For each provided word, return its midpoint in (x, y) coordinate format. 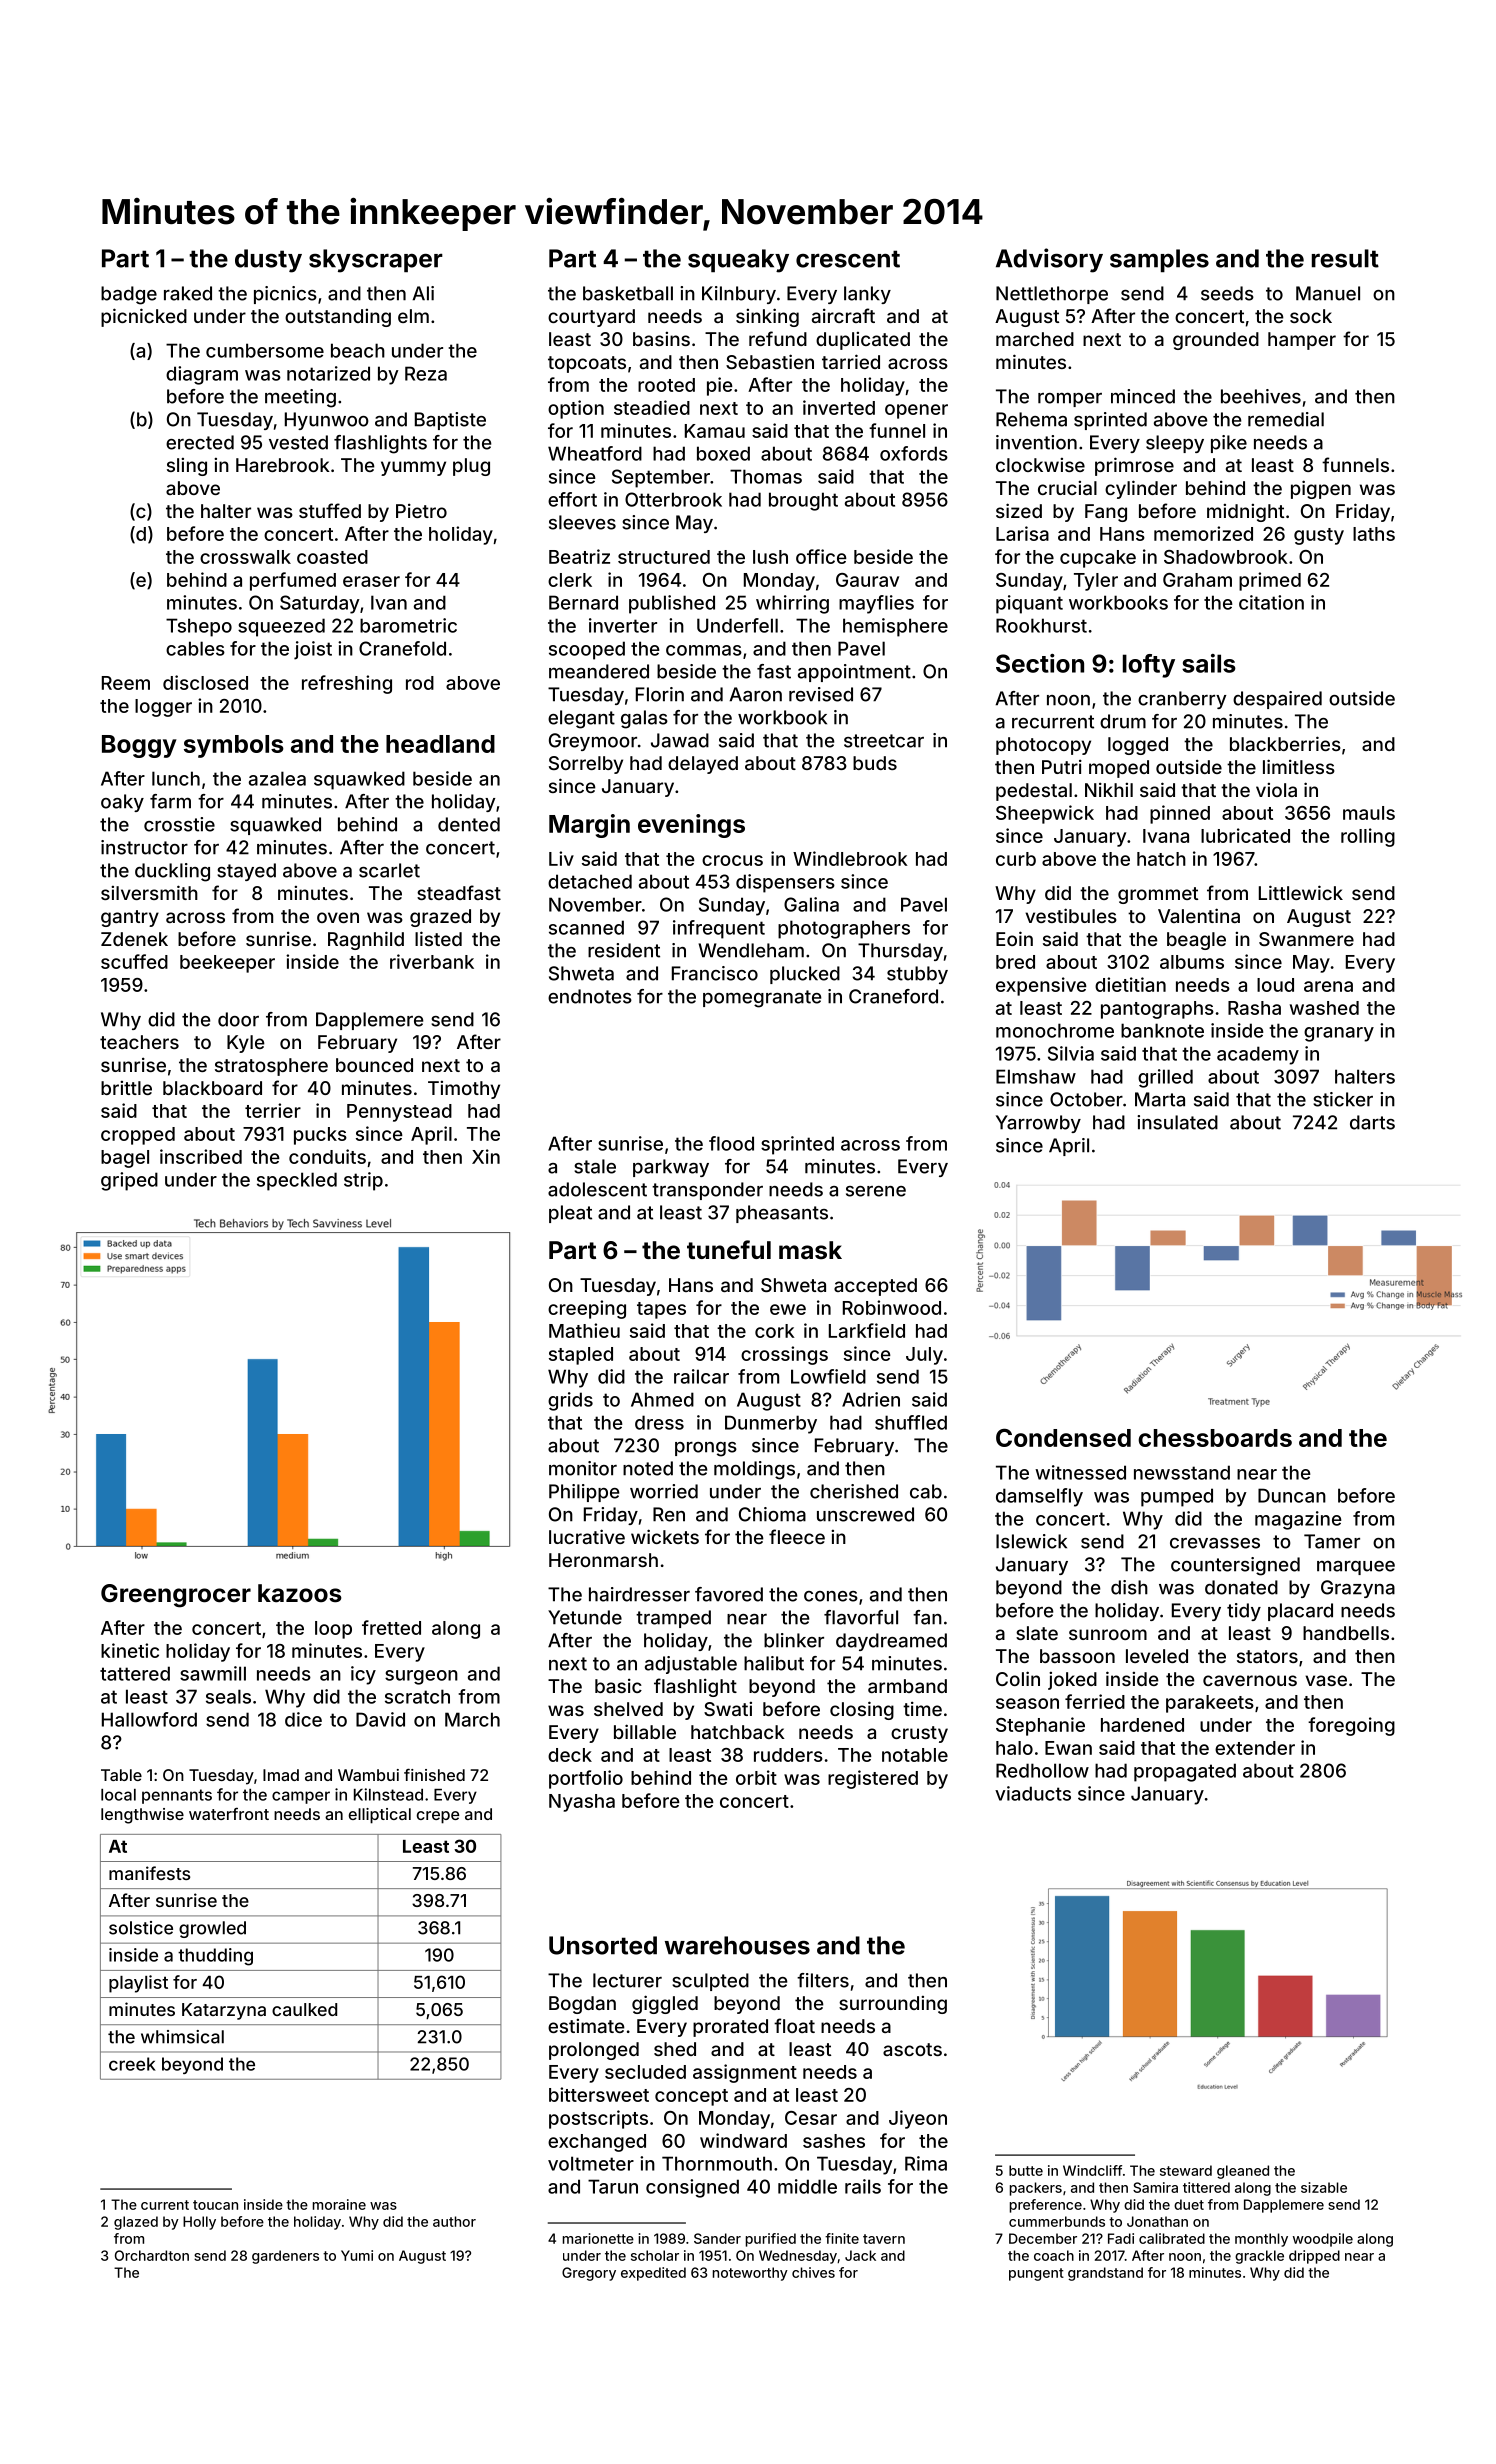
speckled (297, 1181)
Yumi (357, 2255)
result (1345, 258)
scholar (655, 2255)
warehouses (737, 1945)
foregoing (1351, 1726)
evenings (691, 826)
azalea (277, 778)
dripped (1314, 2257)
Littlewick (1301, 892)
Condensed (1063, 1437)
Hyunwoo (327, 421)
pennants (177, 1796)
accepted (875, 1287)
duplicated (863, 341)
